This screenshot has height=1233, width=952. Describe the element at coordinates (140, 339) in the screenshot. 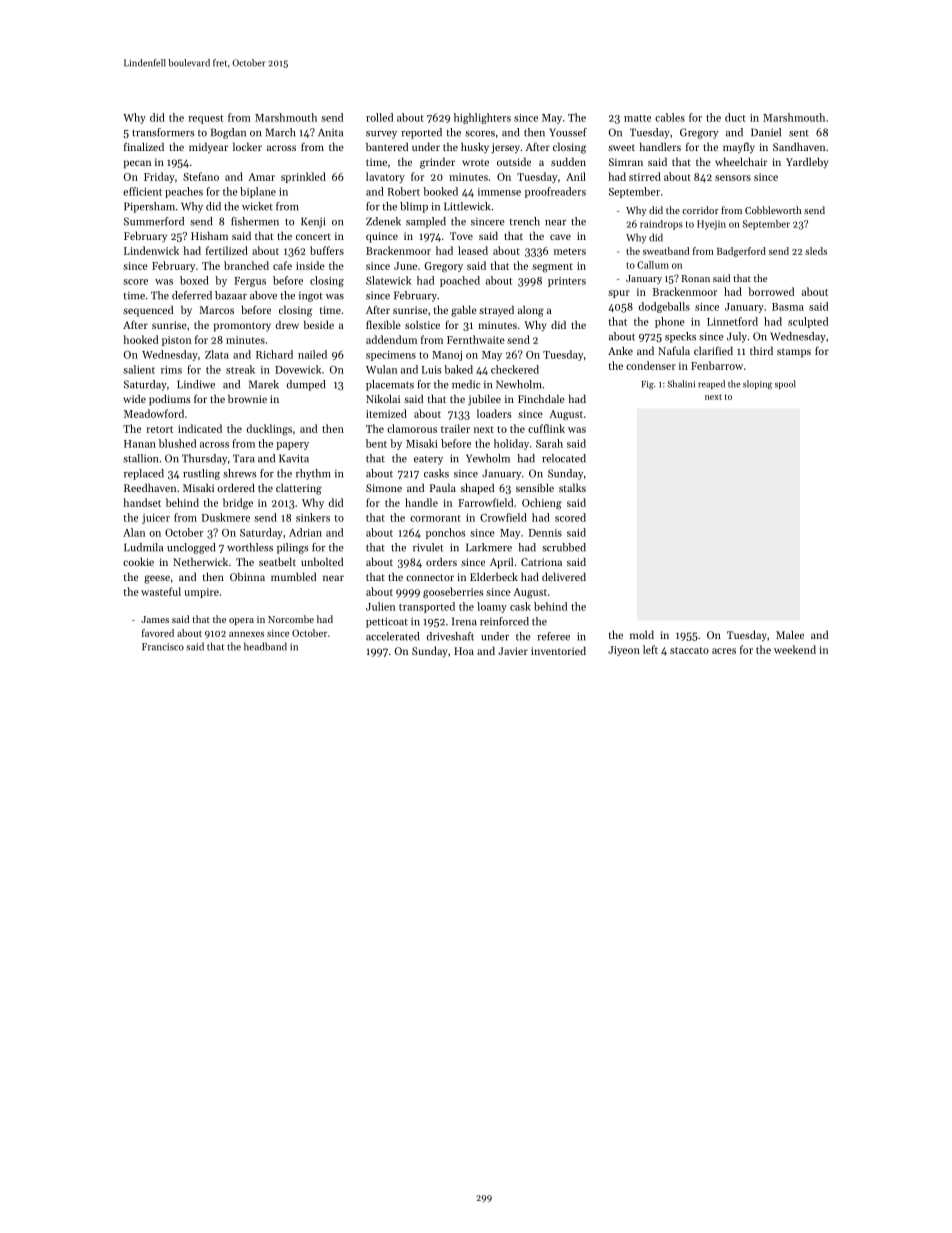

I see `hooked` at that location.
